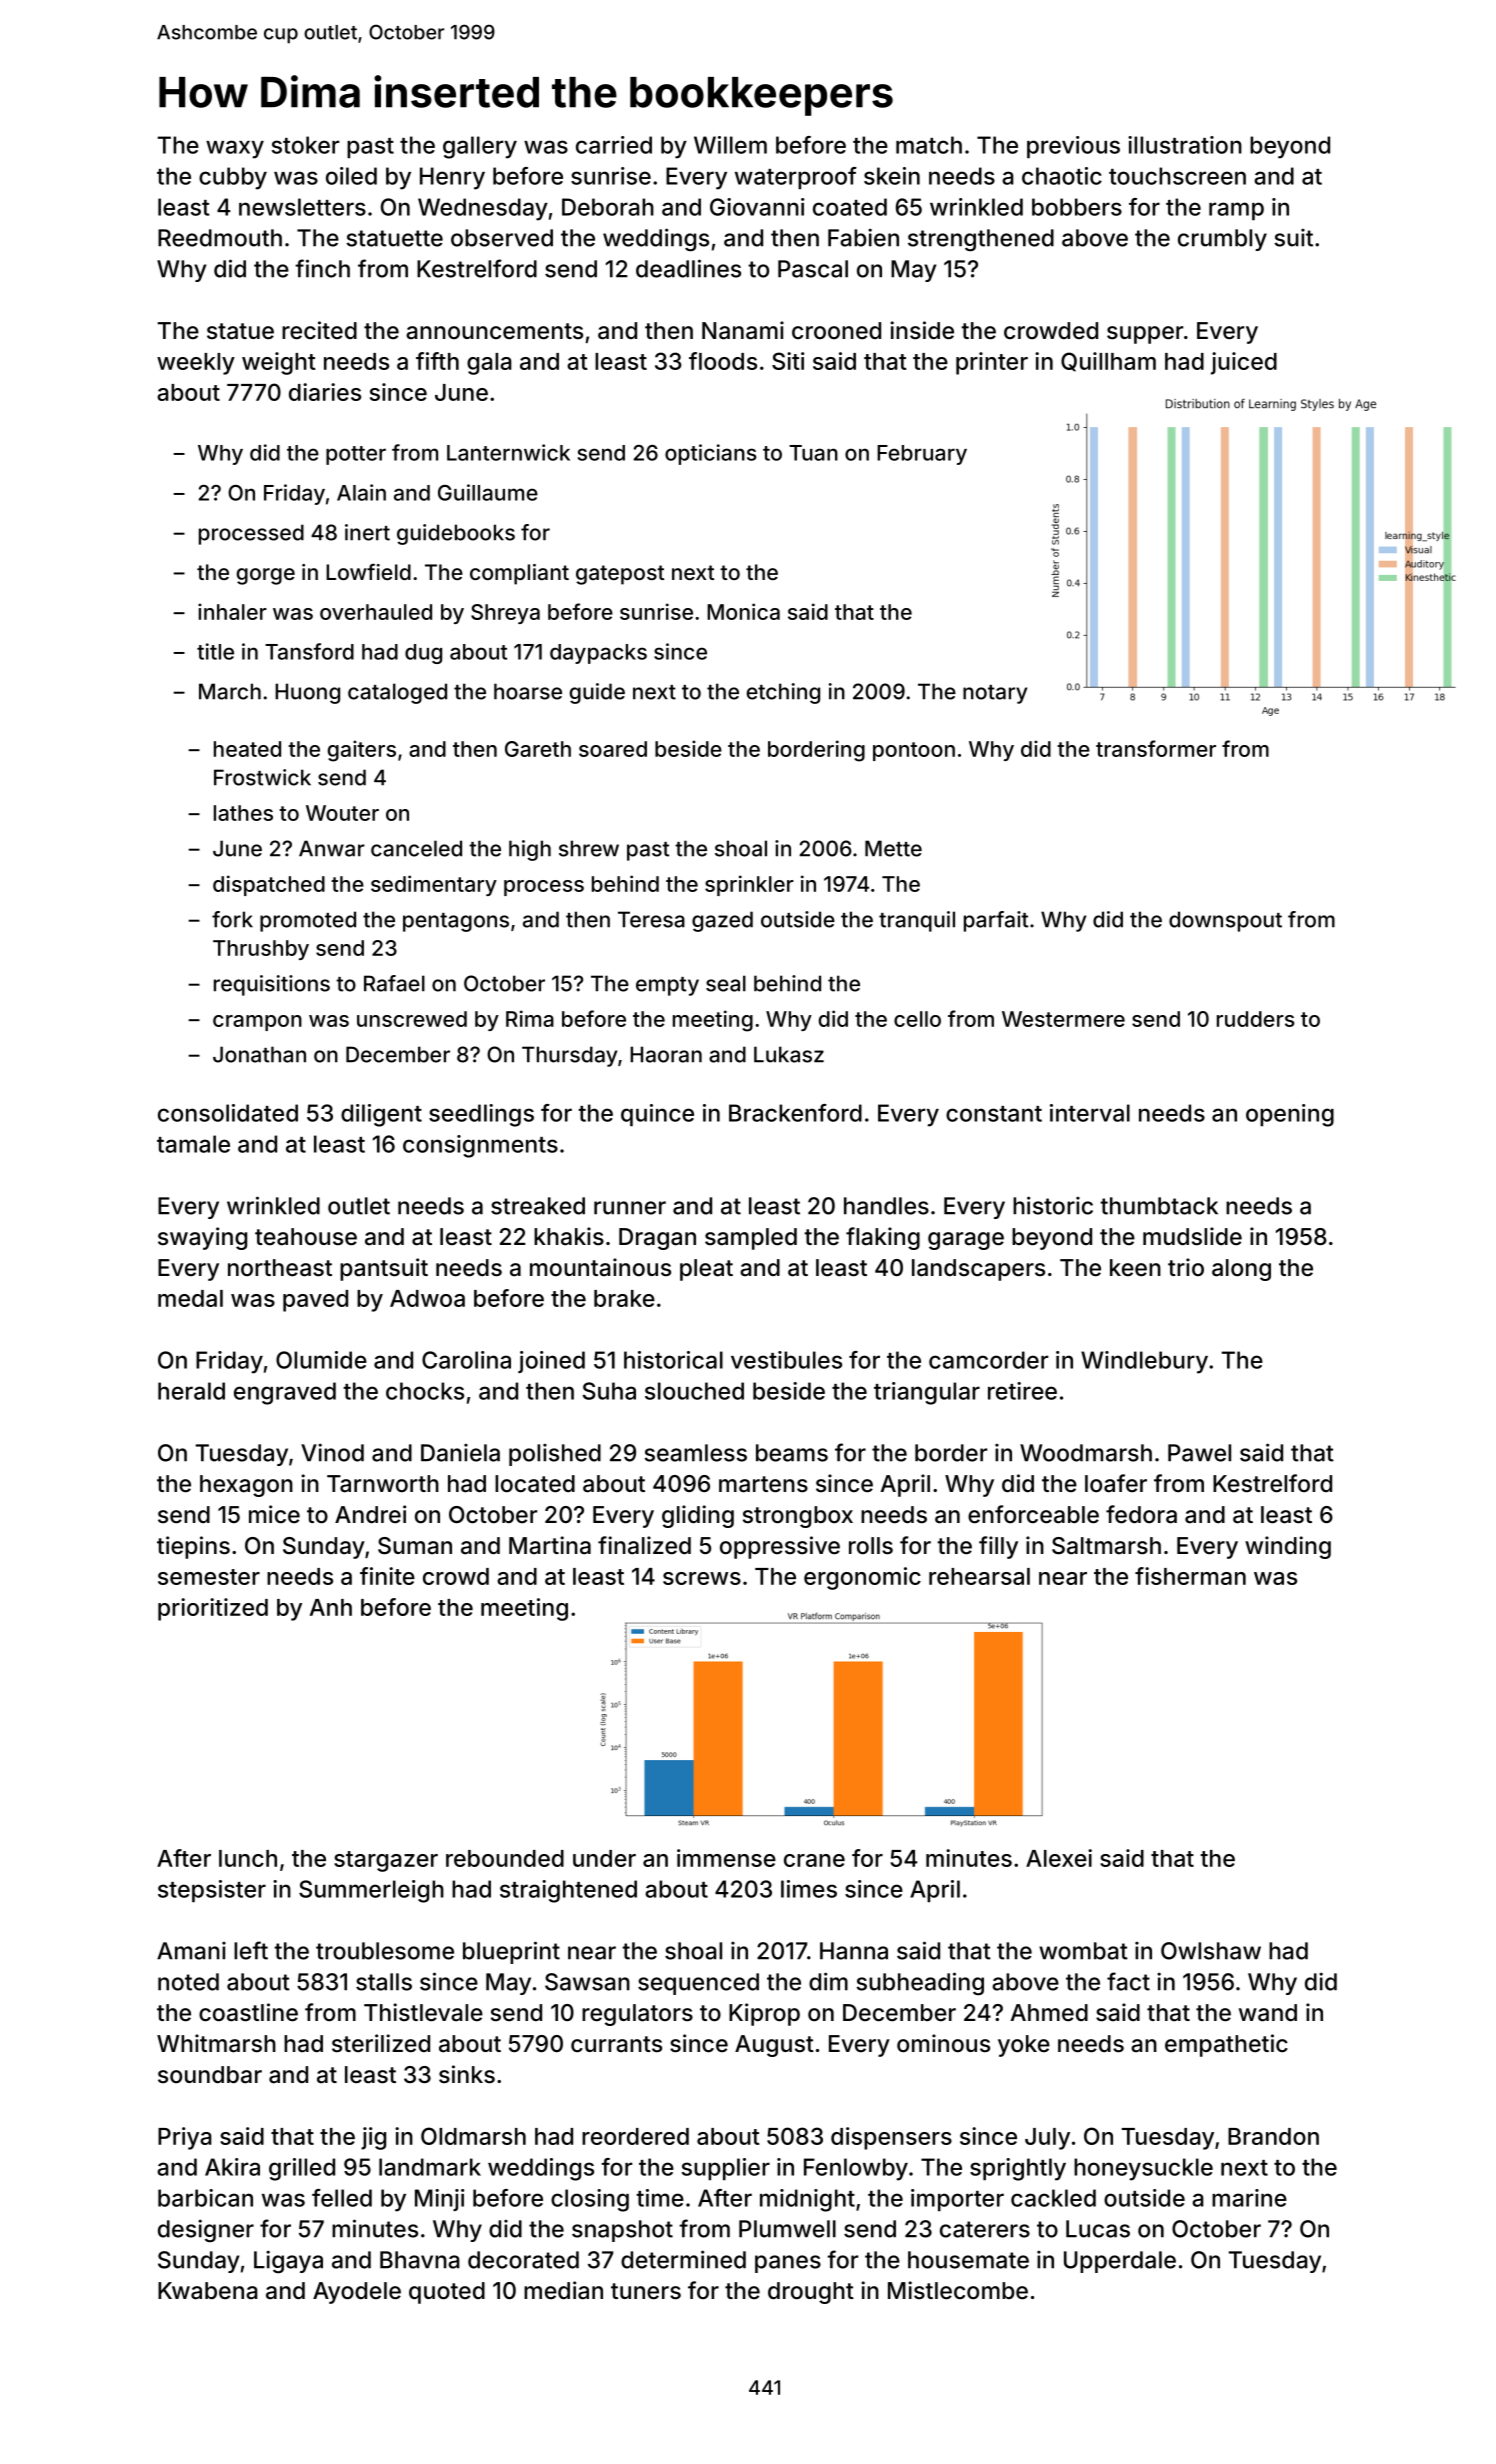 This page has width=1496, height=2464. Describe the element at coordinates (1120, 2262) in the page. I see `Upperdale` at that location.
